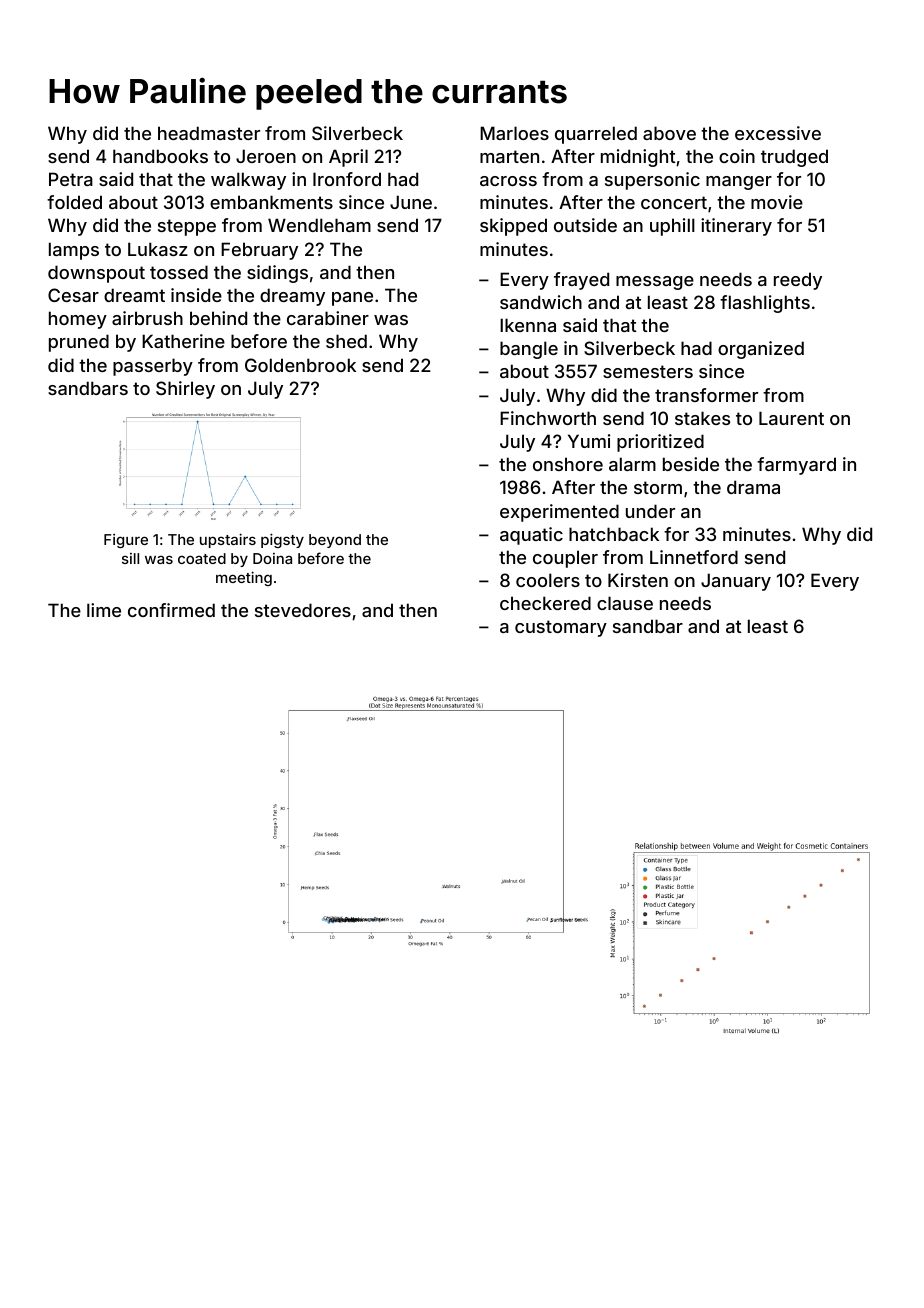  I want to click on excessive, so click(778, 133).
